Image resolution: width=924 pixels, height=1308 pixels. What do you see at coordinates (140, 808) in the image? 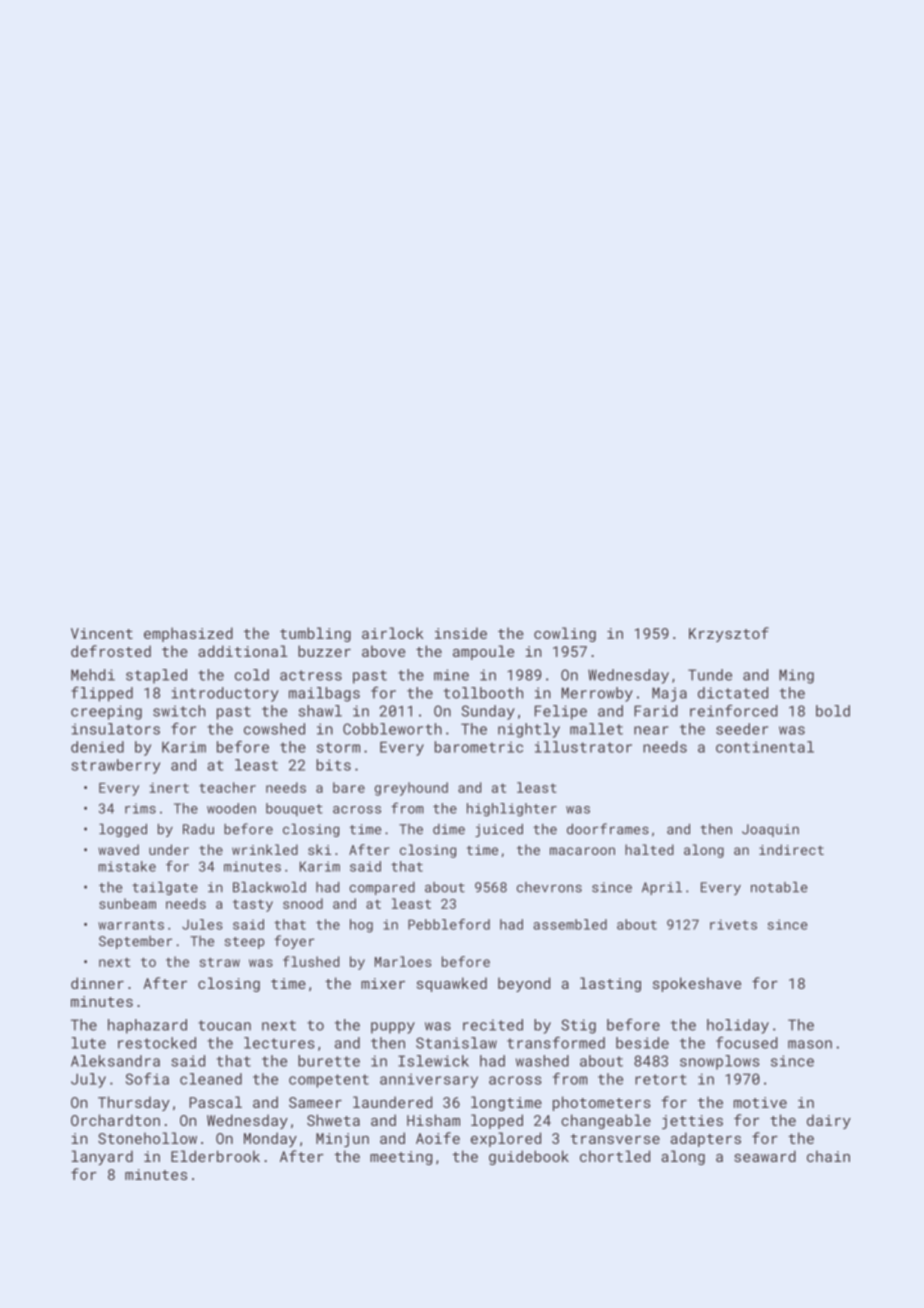
I see `rims` at bounding box center [140, 808].
